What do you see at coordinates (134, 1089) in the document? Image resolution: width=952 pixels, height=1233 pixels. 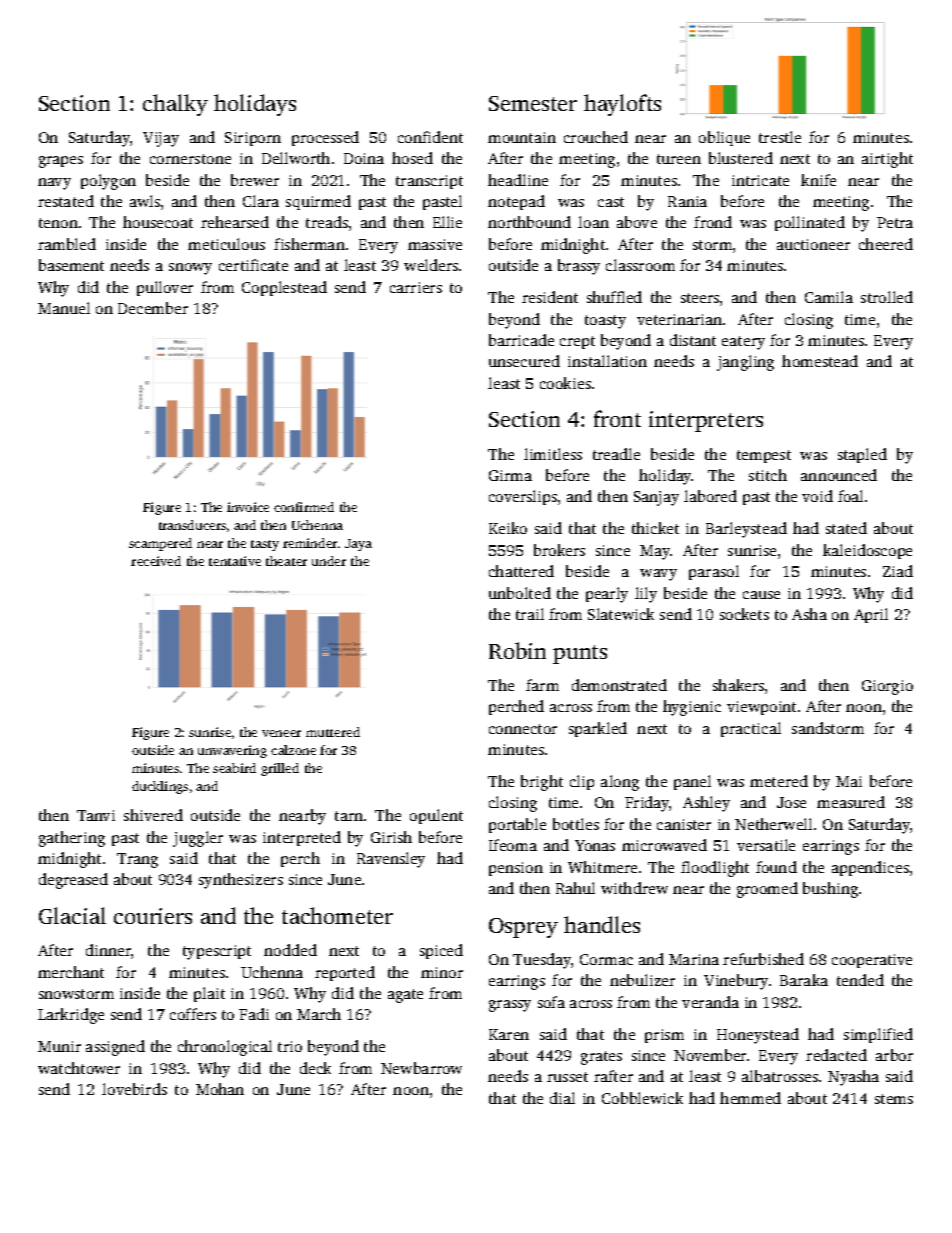 I see `lovebirds` at bounding box center [134, 1089].
